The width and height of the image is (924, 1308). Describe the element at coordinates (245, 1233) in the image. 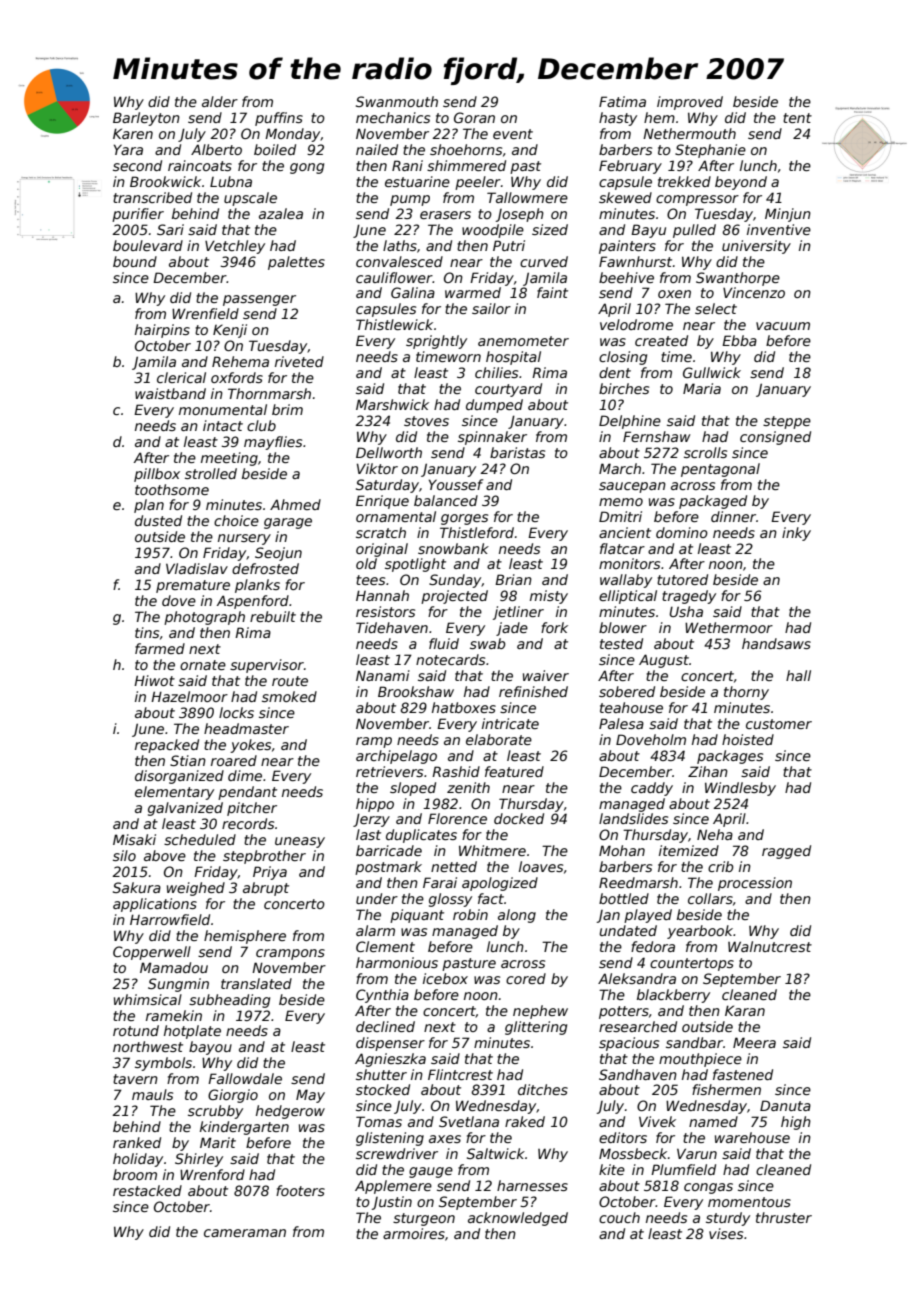

I see `cameraman` at that location.
